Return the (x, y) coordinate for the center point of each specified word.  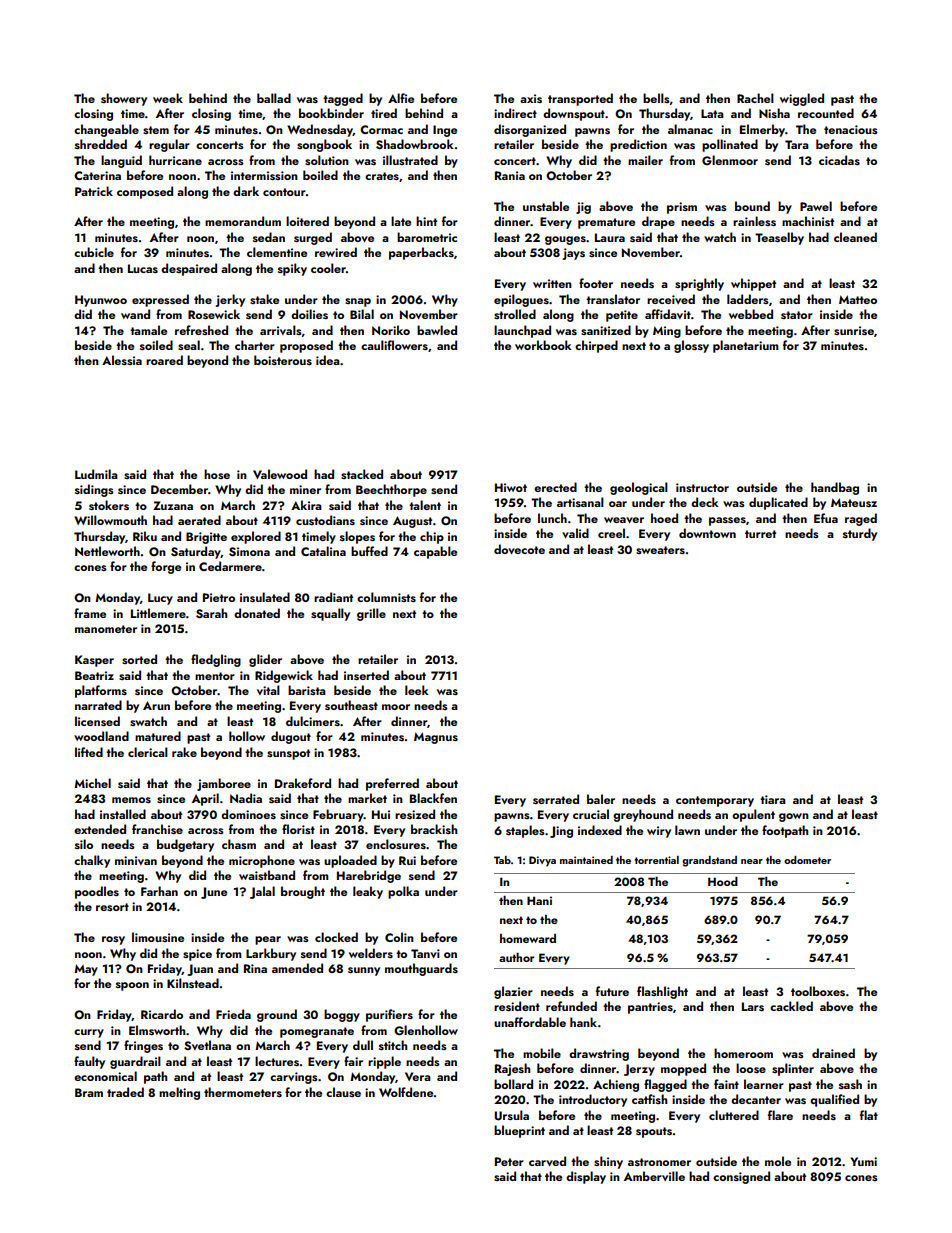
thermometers (243, 1092)
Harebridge (369, 876)
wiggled (802, 99)
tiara (773, 799)
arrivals (281, 330)
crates (382, 176)
